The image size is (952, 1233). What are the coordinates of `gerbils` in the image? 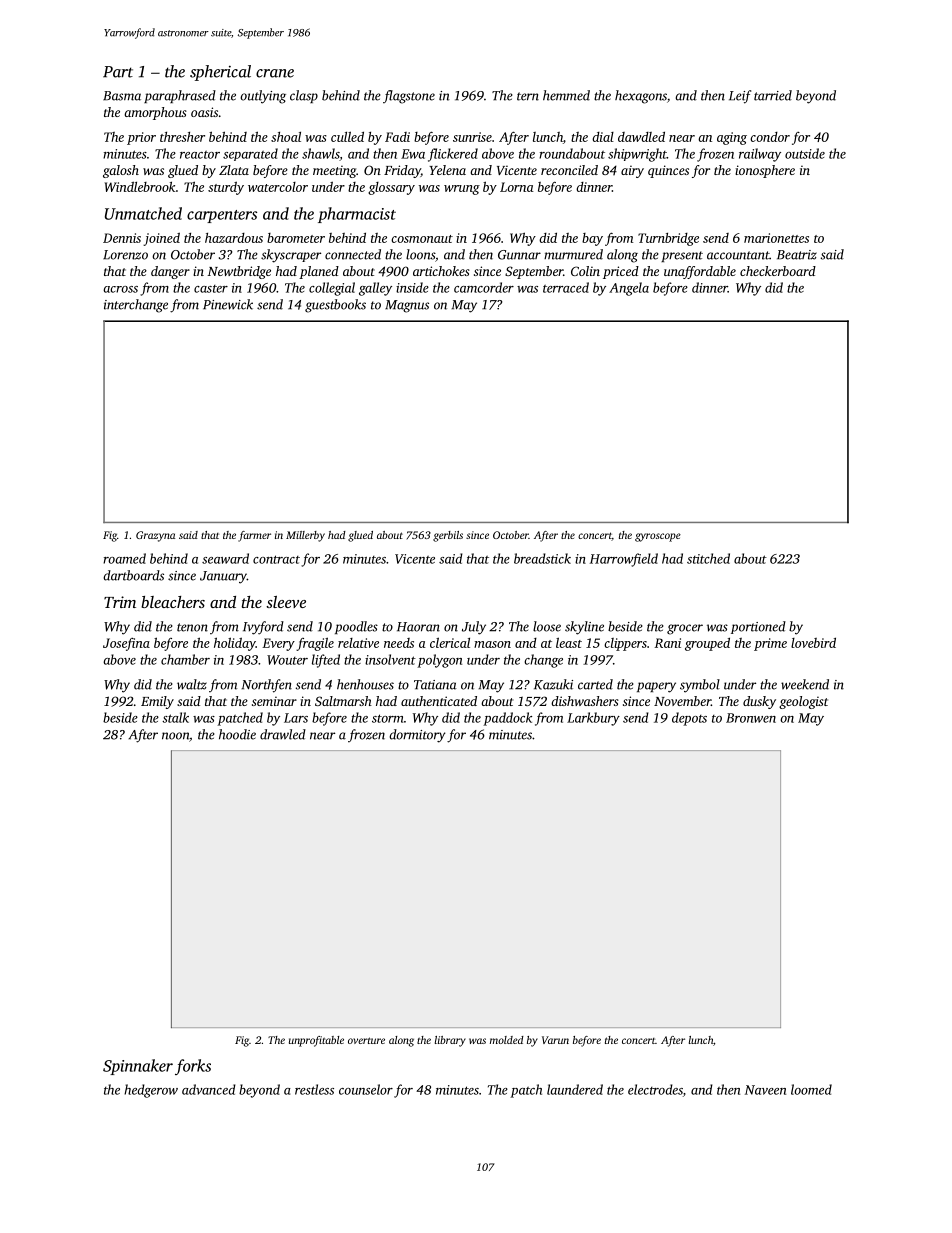 It's located at (448, 536).
